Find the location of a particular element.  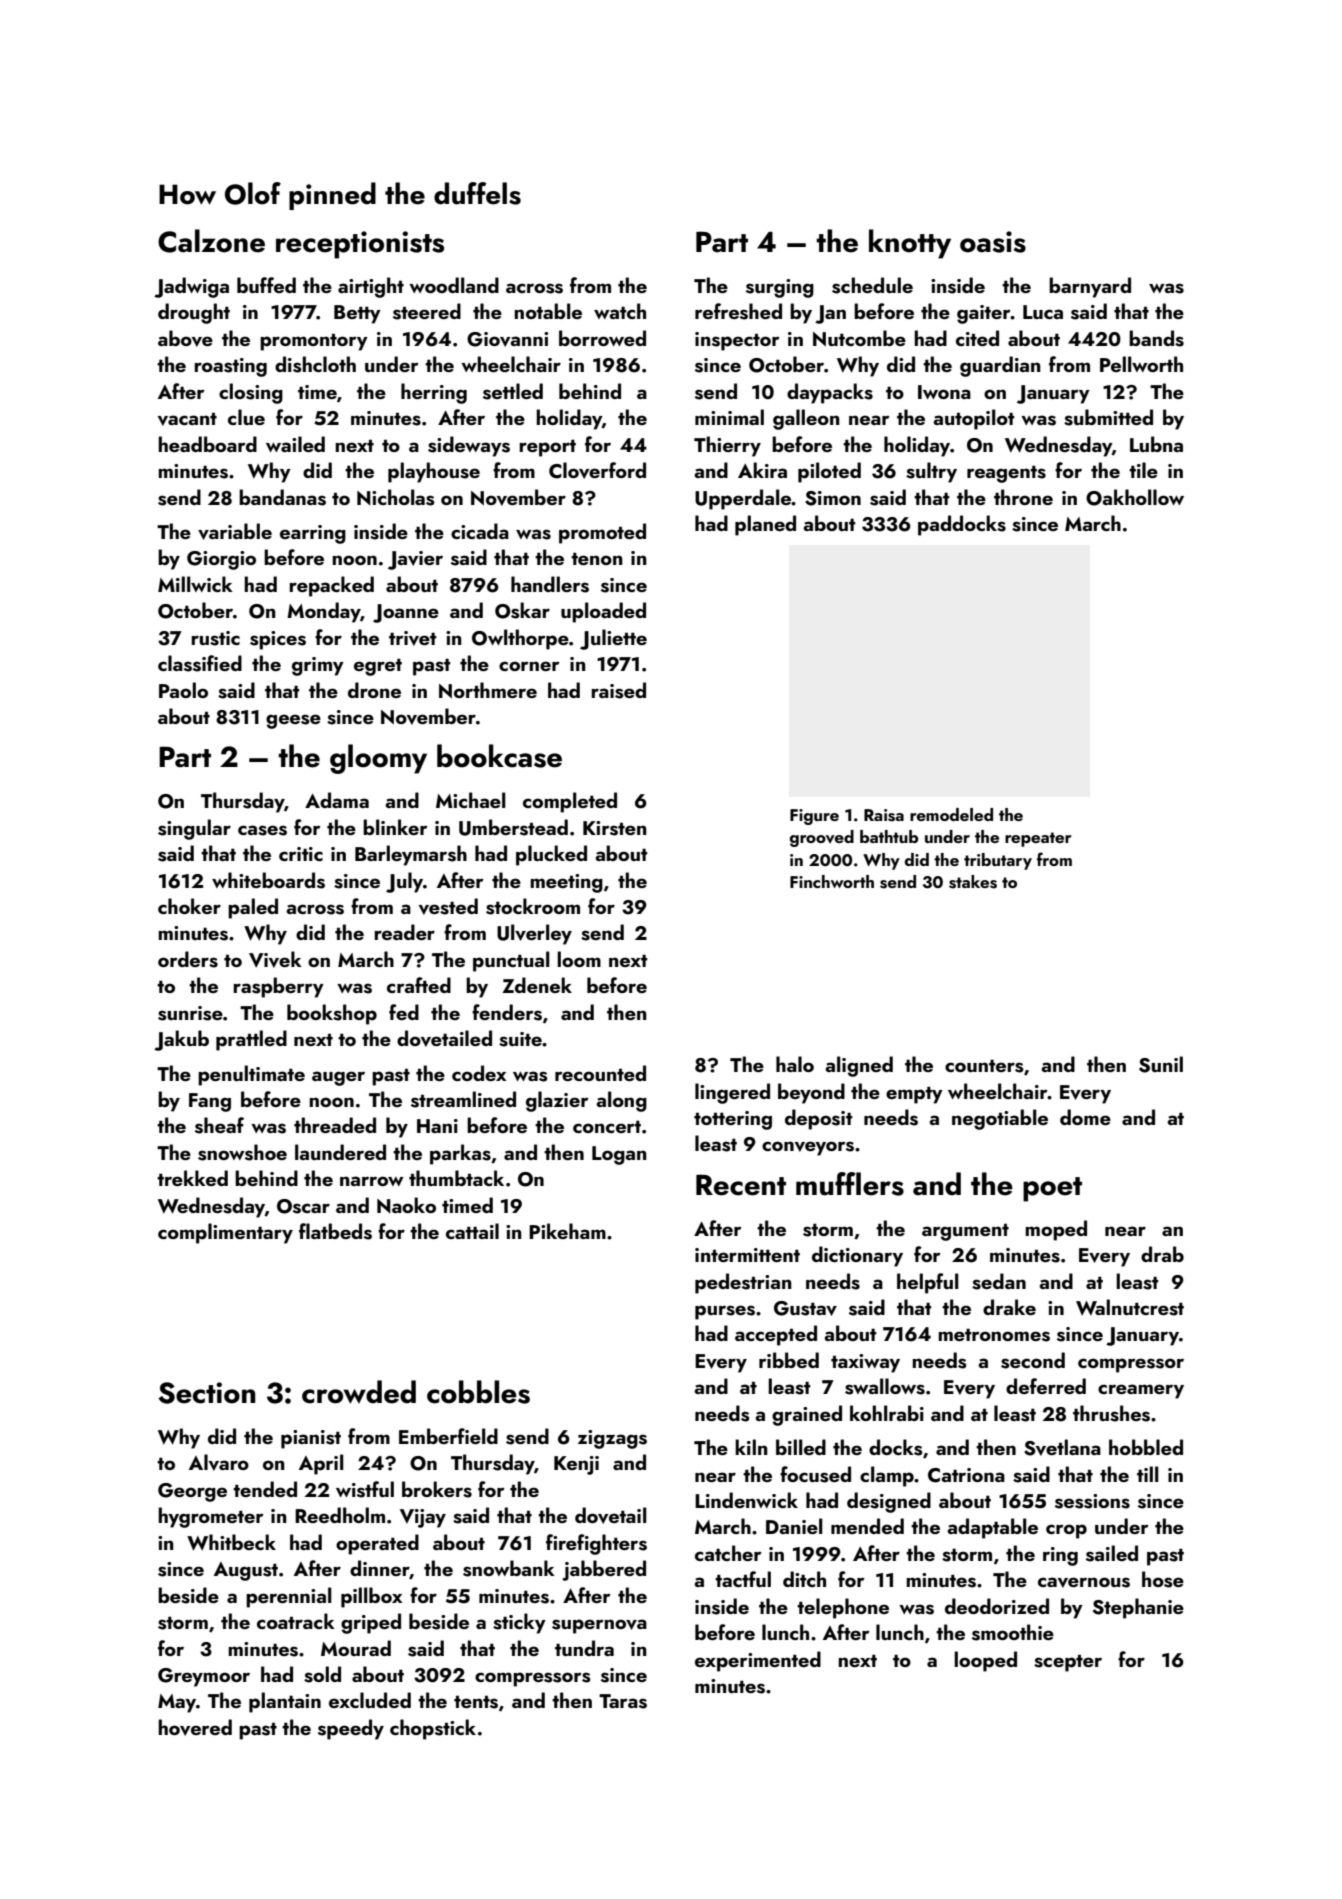

Sunil is located at coordinates (1161, 1064).
